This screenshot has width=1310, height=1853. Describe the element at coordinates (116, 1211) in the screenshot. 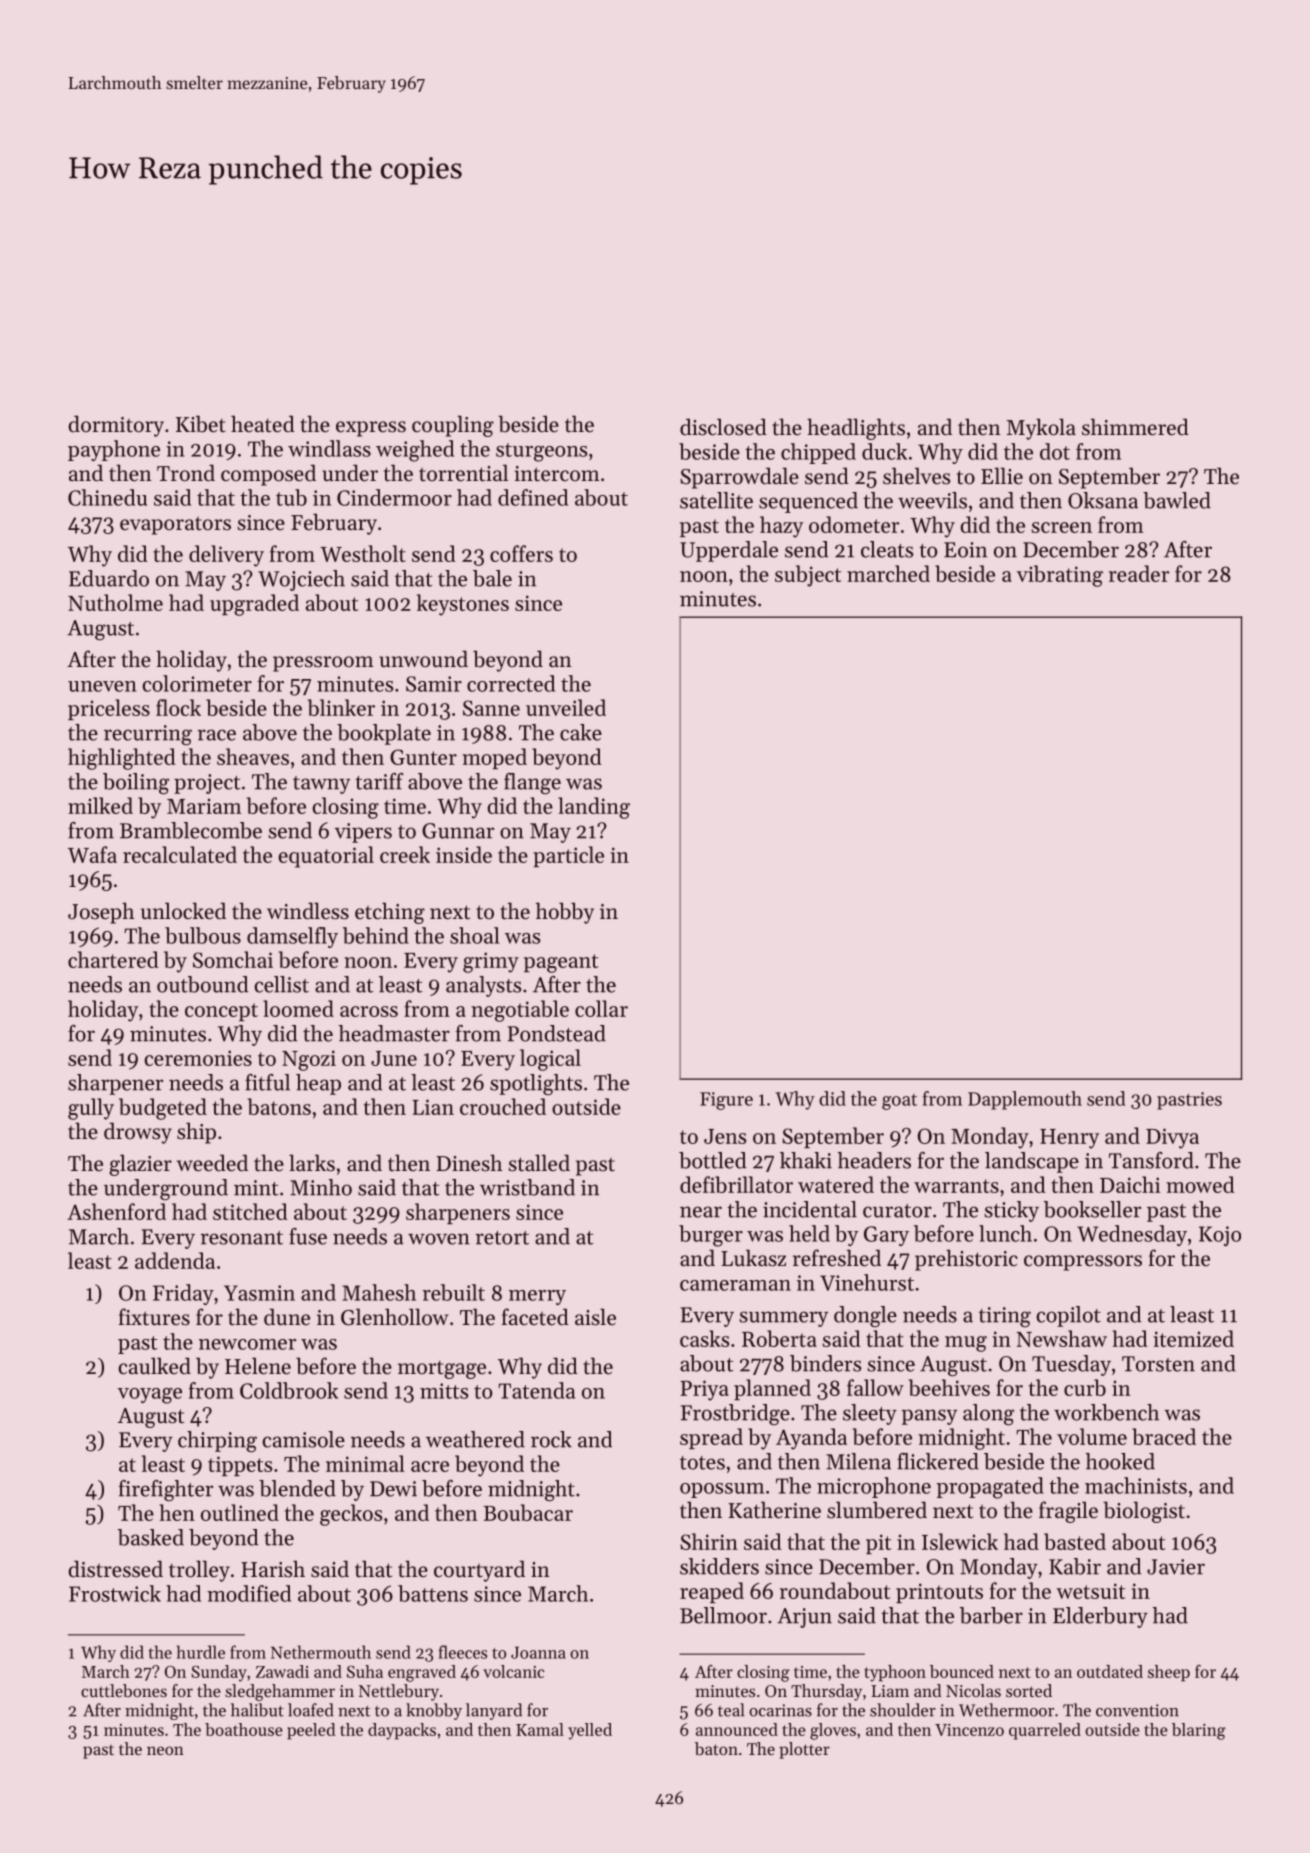

I see `Ashenford` at that location.
